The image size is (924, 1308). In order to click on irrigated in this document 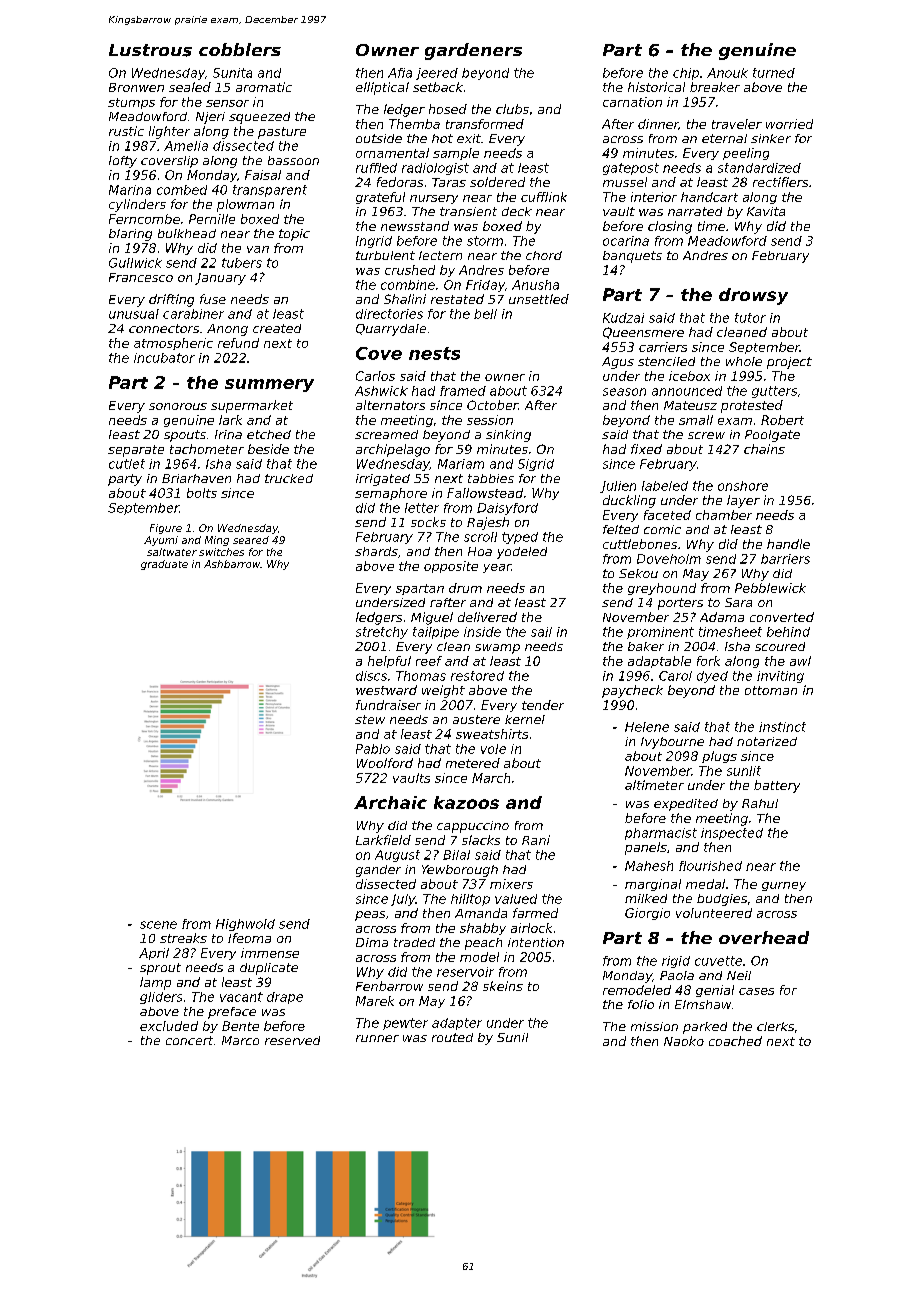, I will do `click(383, 480)`.
